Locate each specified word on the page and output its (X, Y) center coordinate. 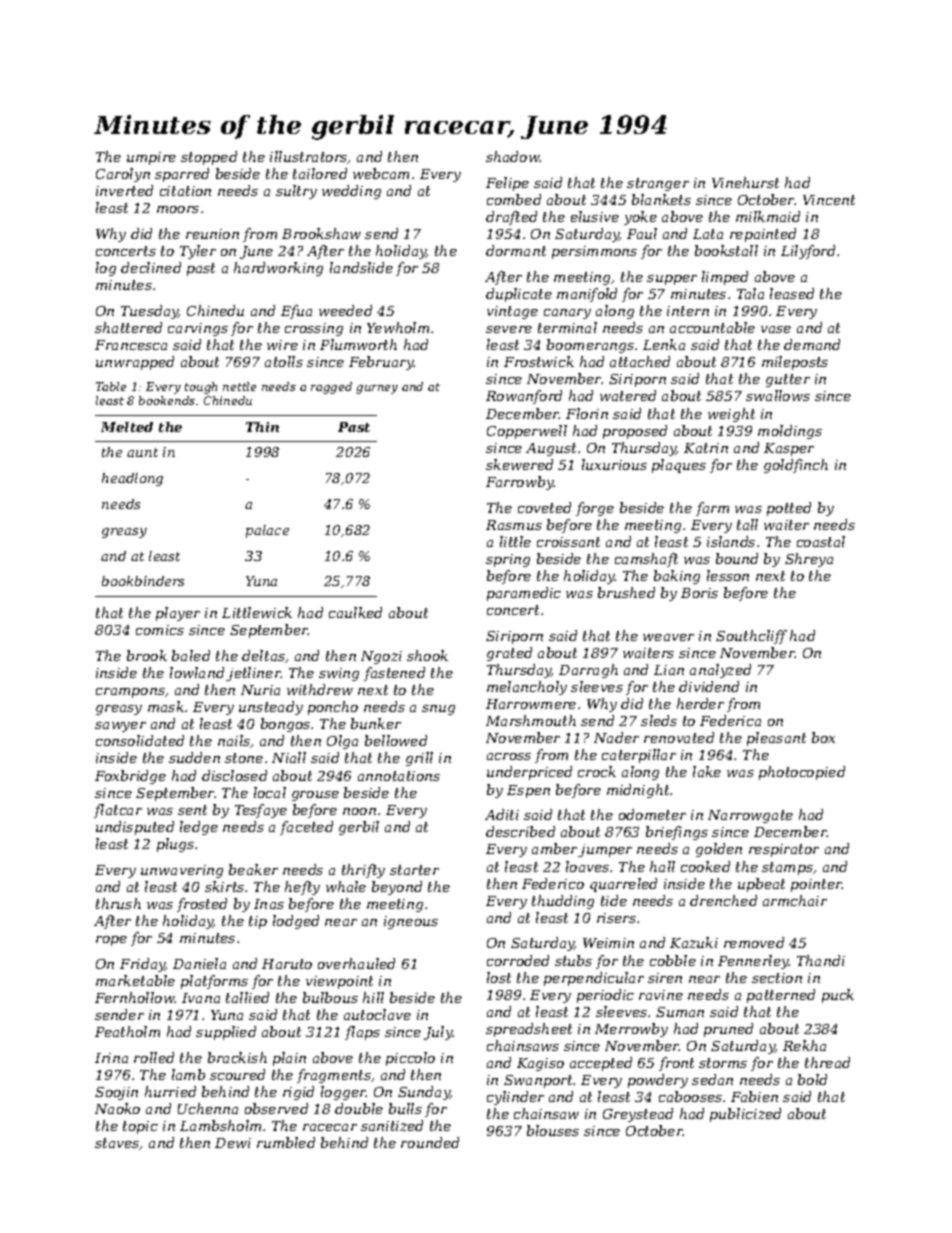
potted (789, 509)
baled (191, 655)
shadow (513, 156)
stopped (209, 158)
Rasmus (514, 525)
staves (117, 1144)
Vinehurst (745, 182)
